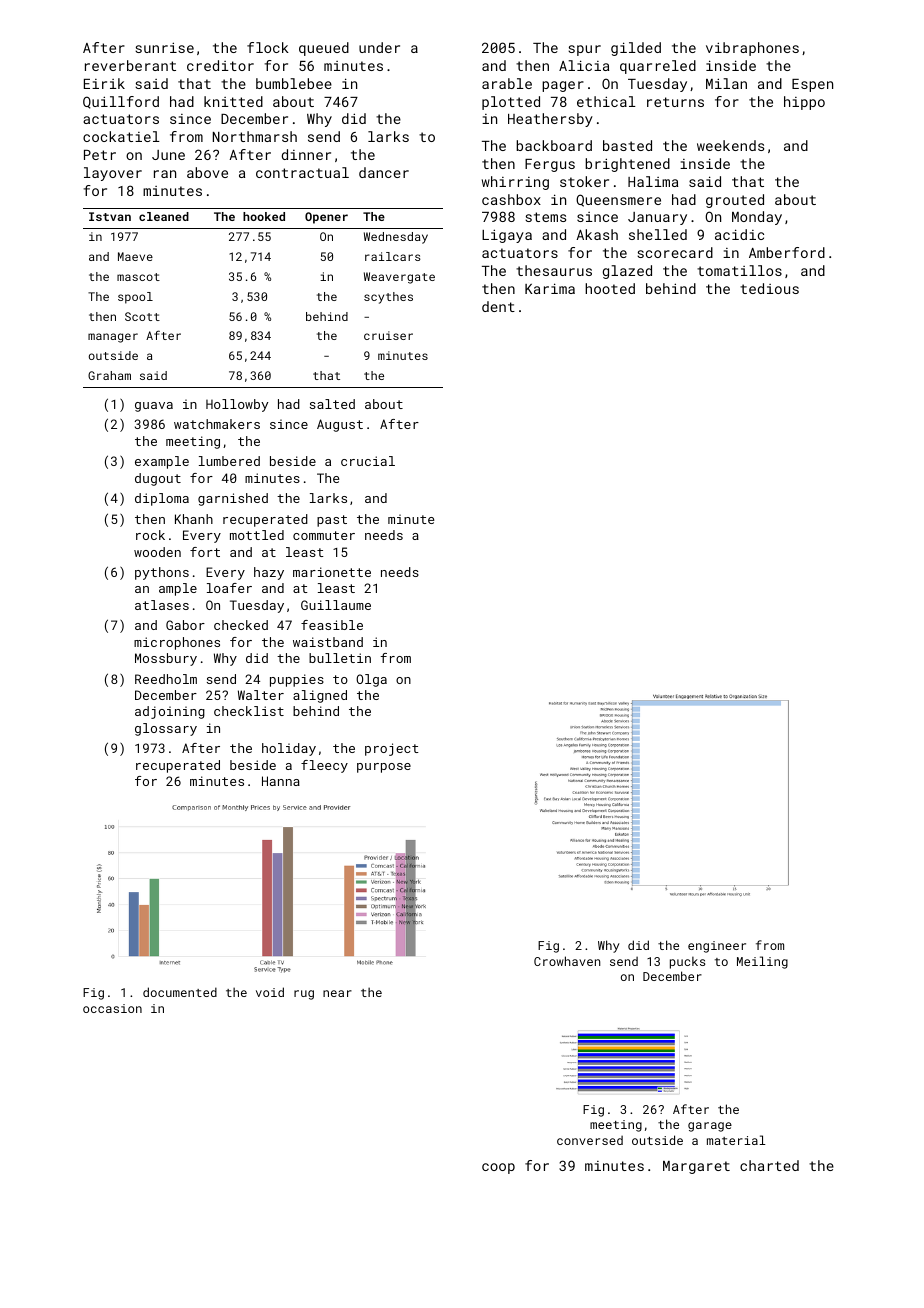  What do you see at coordinates (717, 947) in the image?
I see `engineer` at bounding box center [717, 947].
